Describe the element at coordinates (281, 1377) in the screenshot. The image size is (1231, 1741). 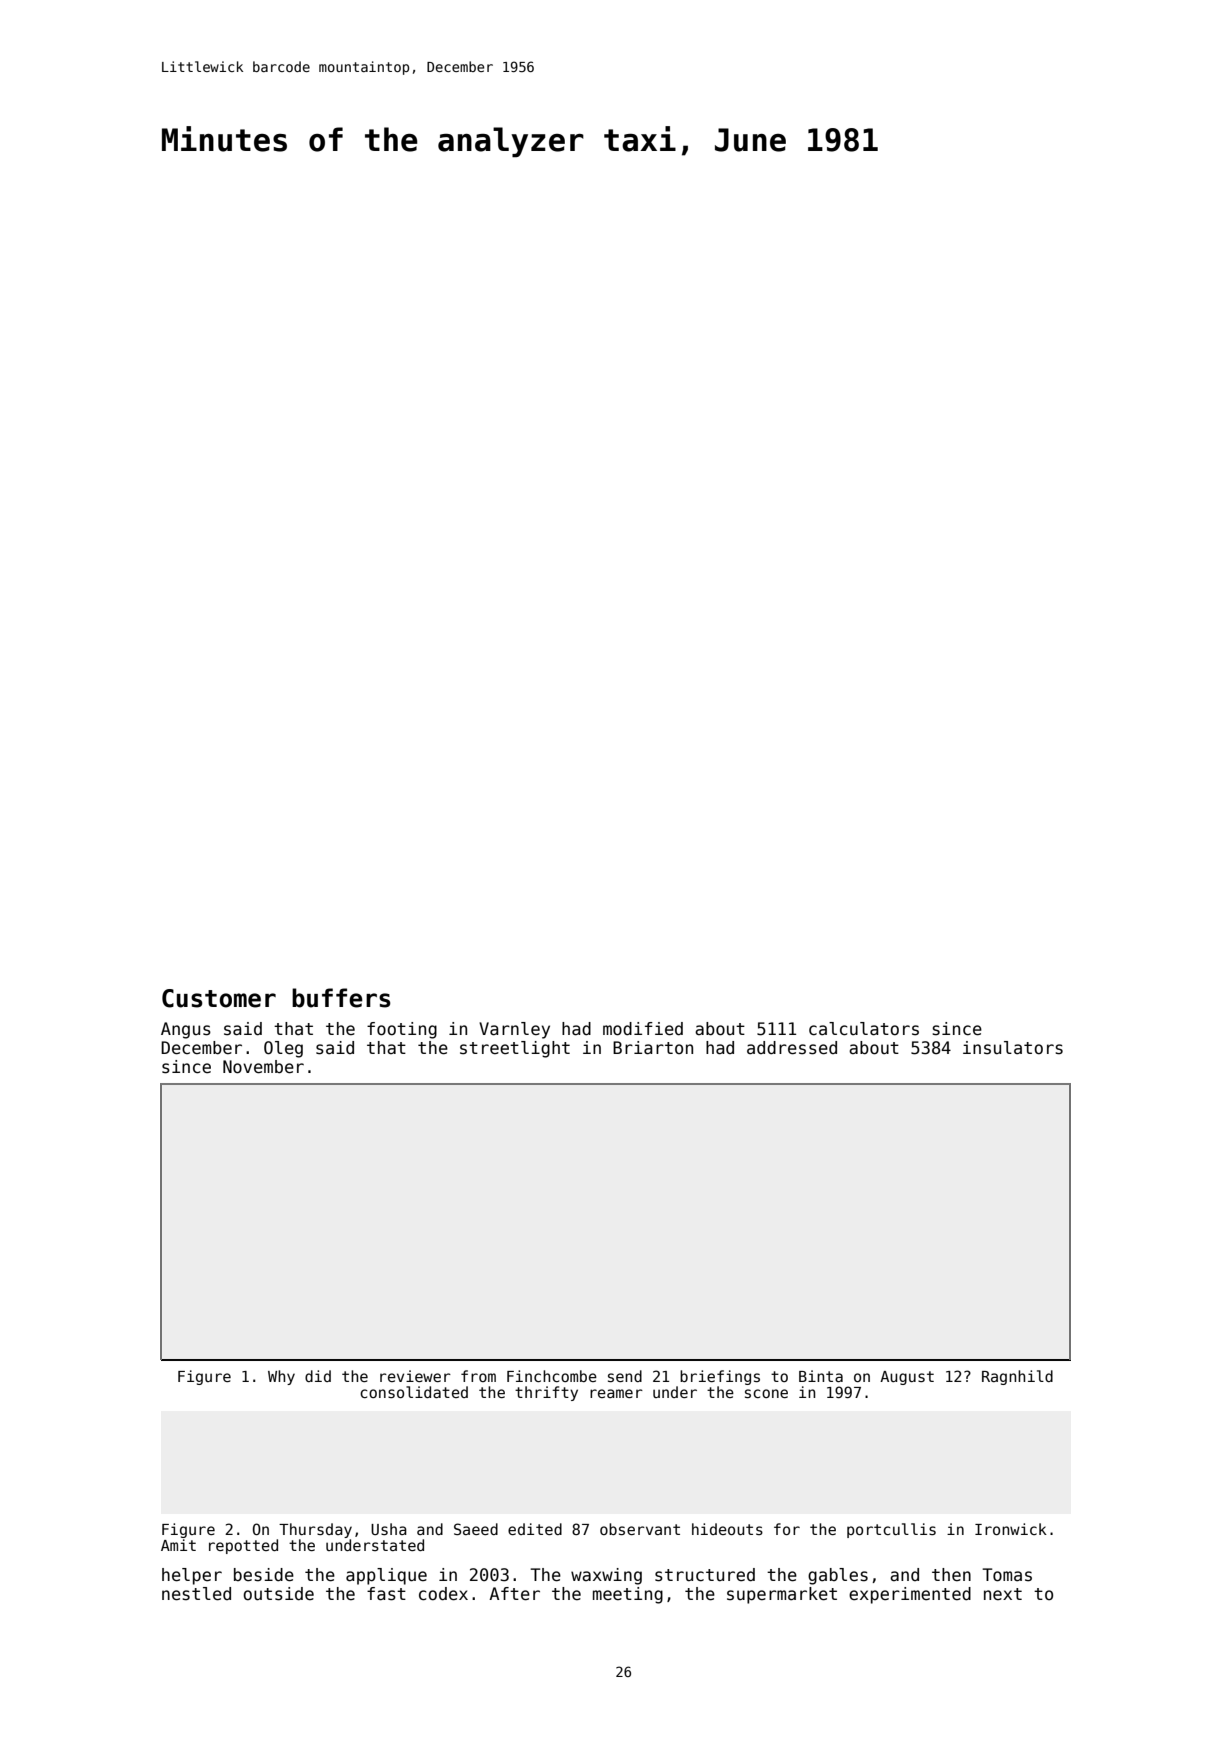
I see `Why` at that location.
